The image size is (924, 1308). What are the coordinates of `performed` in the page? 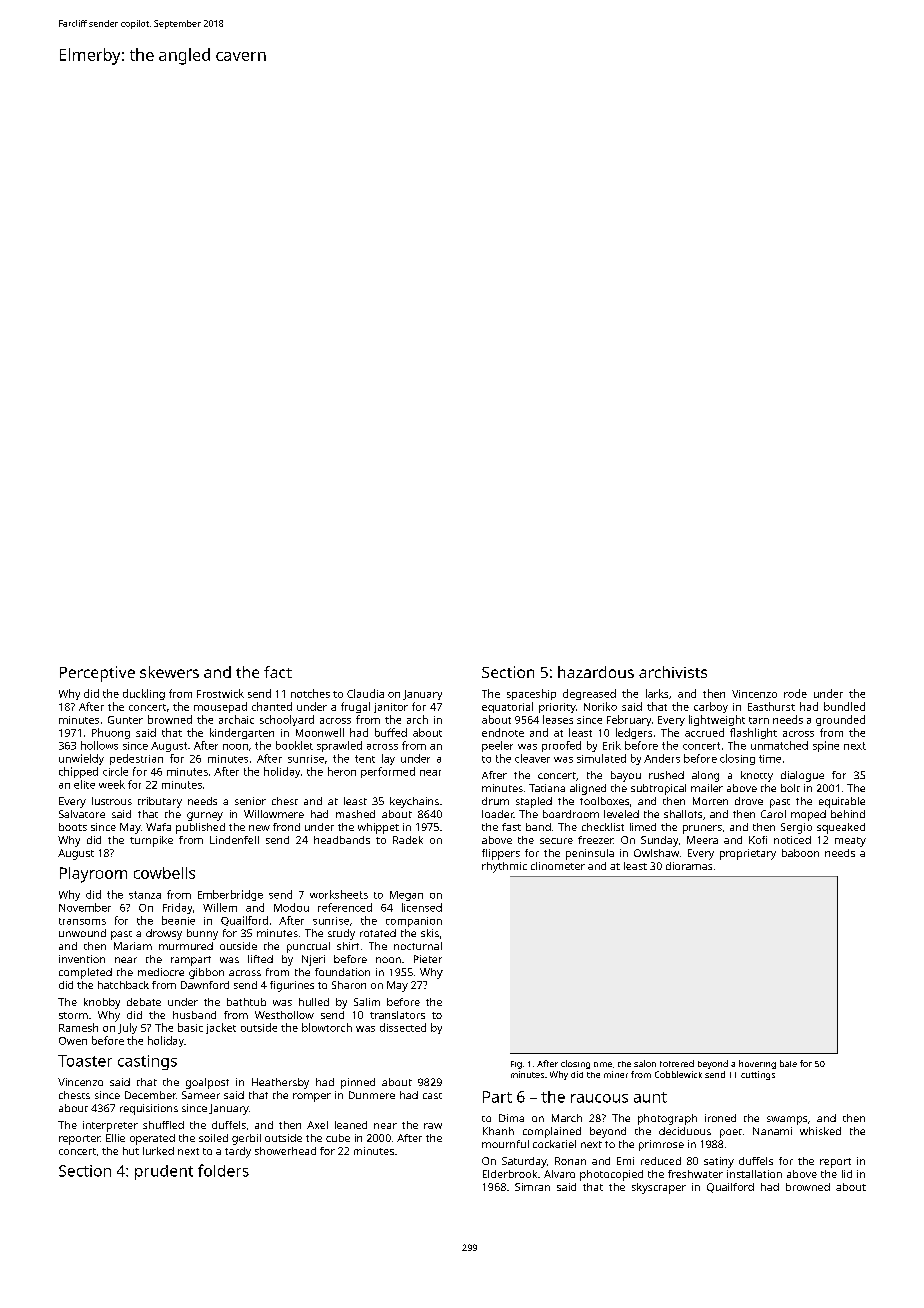 It's located at (388, 772).
